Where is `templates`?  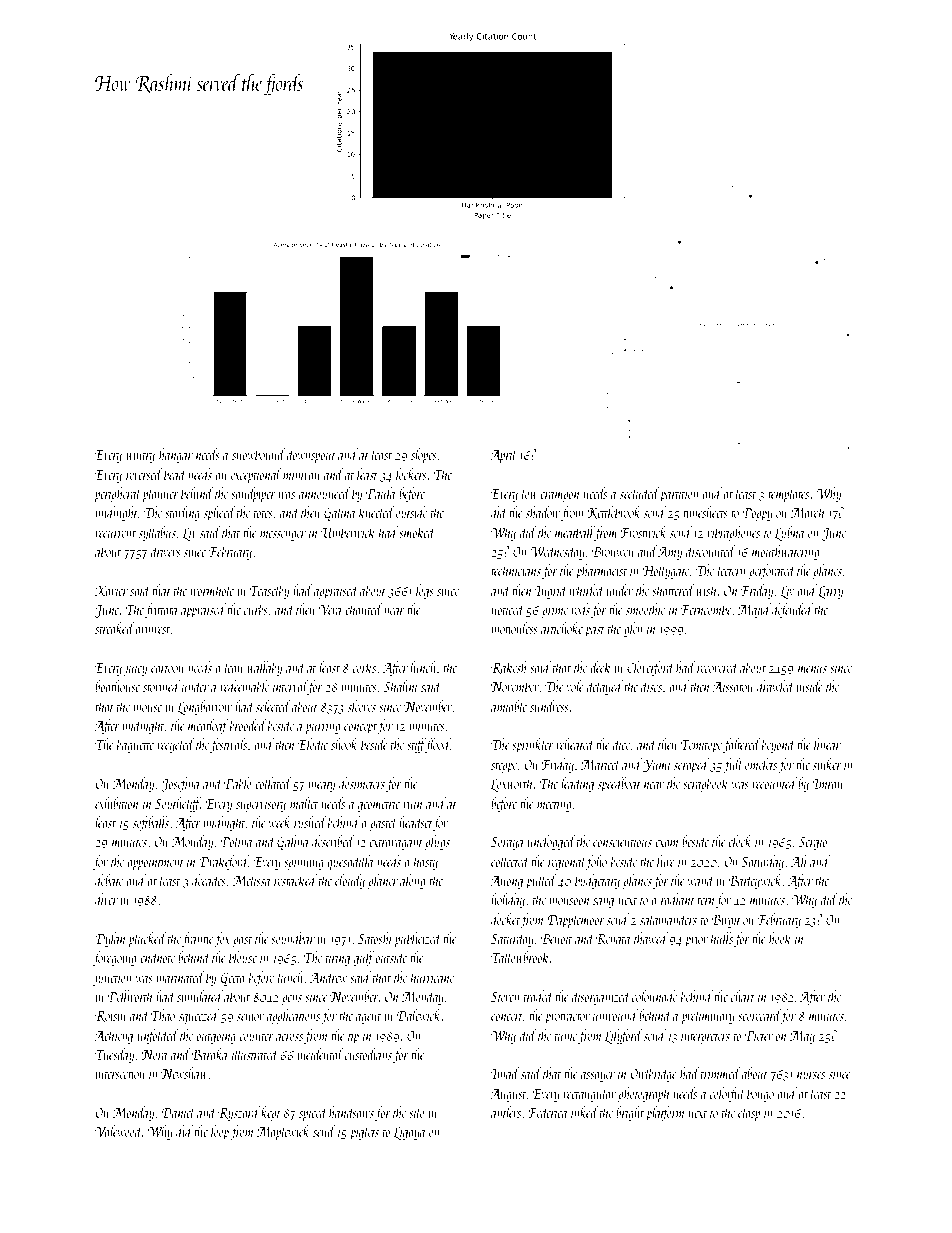 templates is located at coordinates (788, 494).
